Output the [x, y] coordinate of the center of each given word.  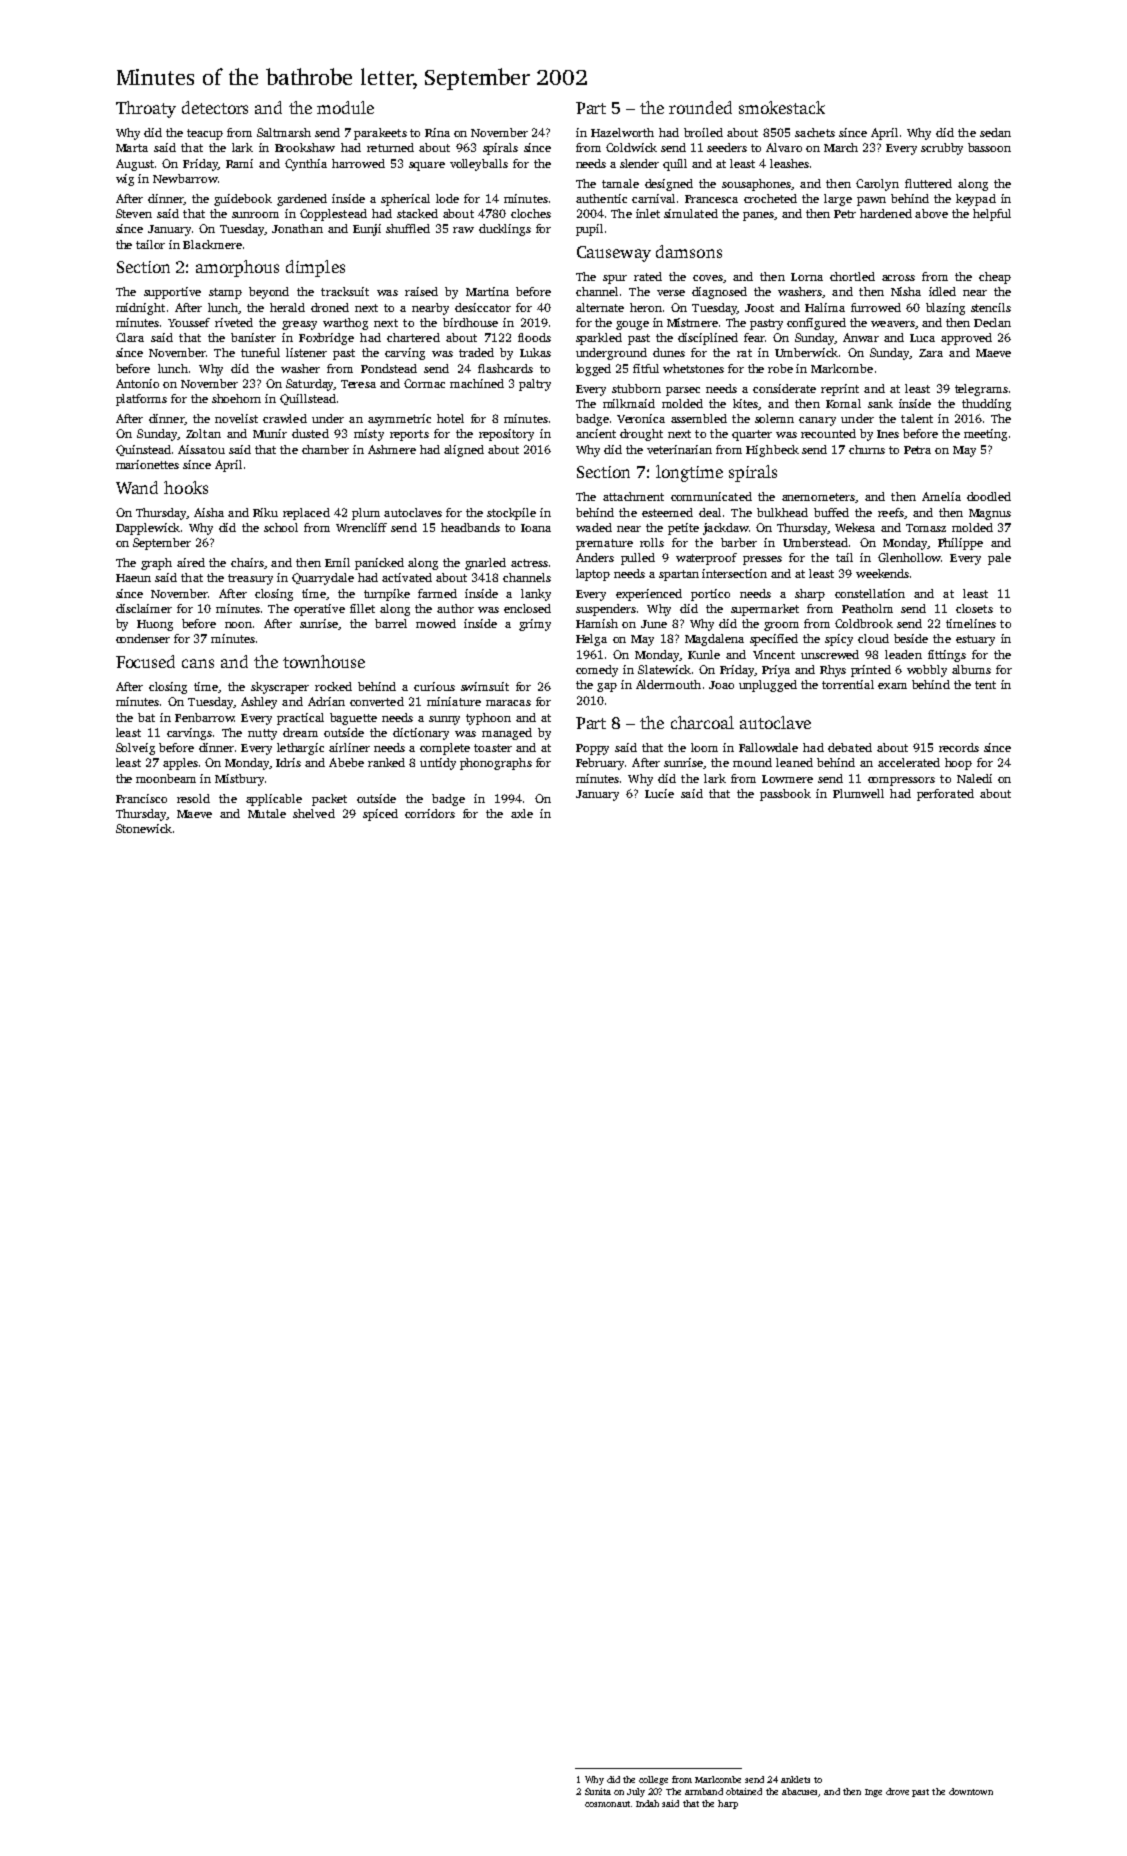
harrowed [358, 163]
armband [704, 1791]
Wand [137, 487]
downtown [971, 1791]
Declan [992, 322]
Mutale [267, 813]
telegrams [981, 390]
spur [615, 279]
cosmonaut [607, 1804]
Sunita [598, 1791]
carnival [653, 198]
